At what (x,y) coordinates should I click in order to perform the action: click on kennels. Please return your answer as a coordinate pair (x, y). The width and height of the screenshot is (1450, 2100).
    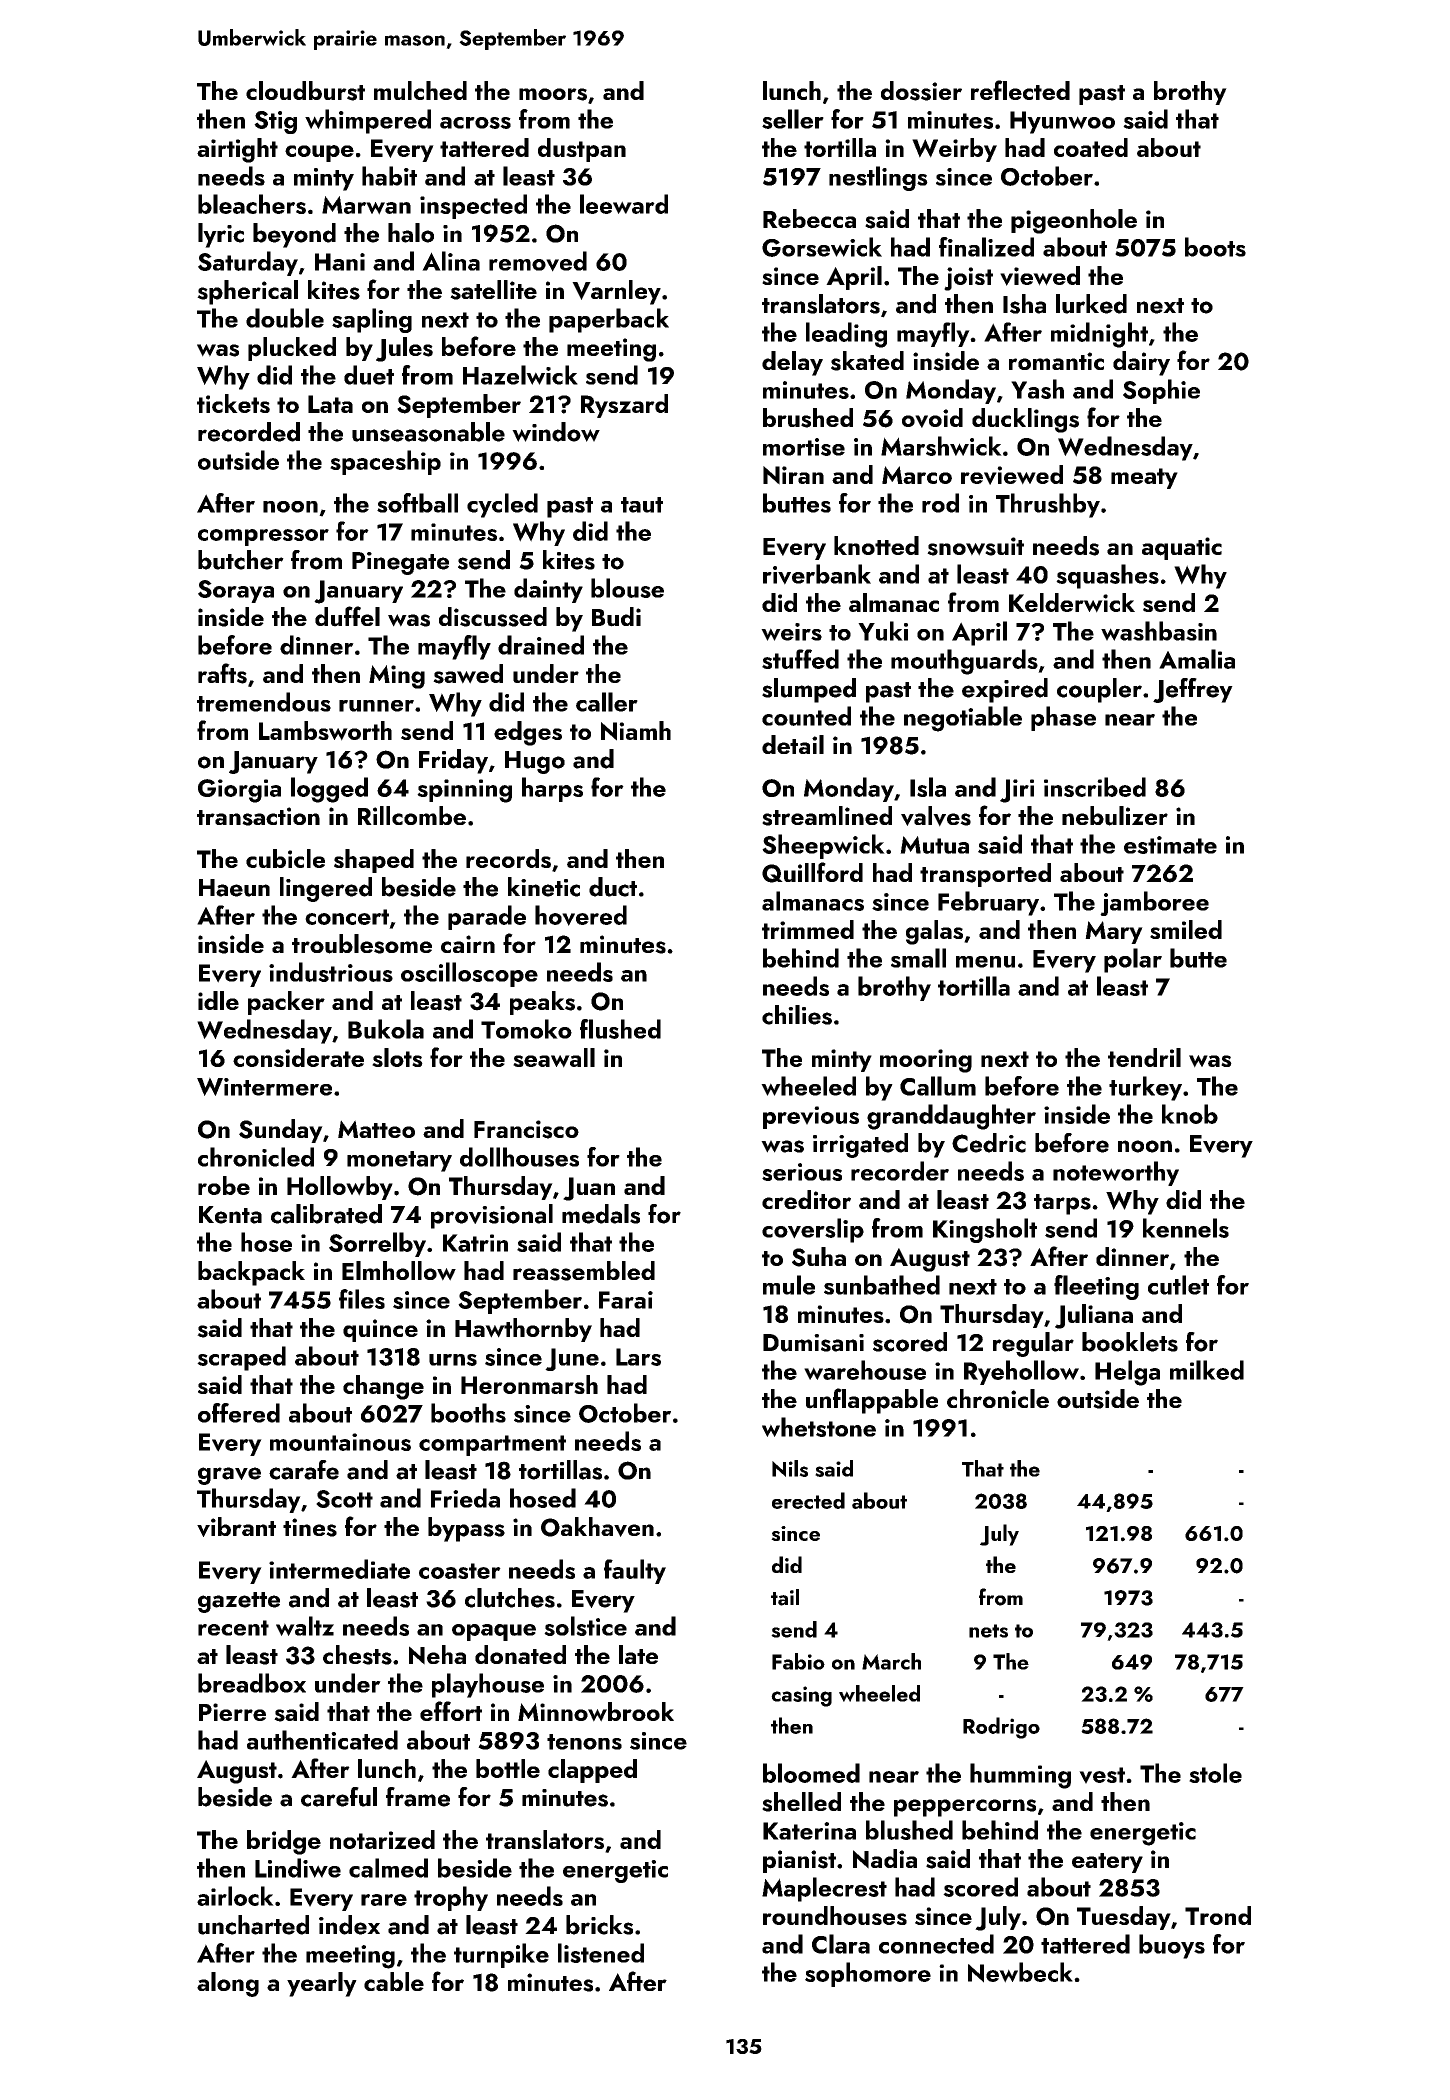
    Looking at the image, I should click on (1186, 1228).
